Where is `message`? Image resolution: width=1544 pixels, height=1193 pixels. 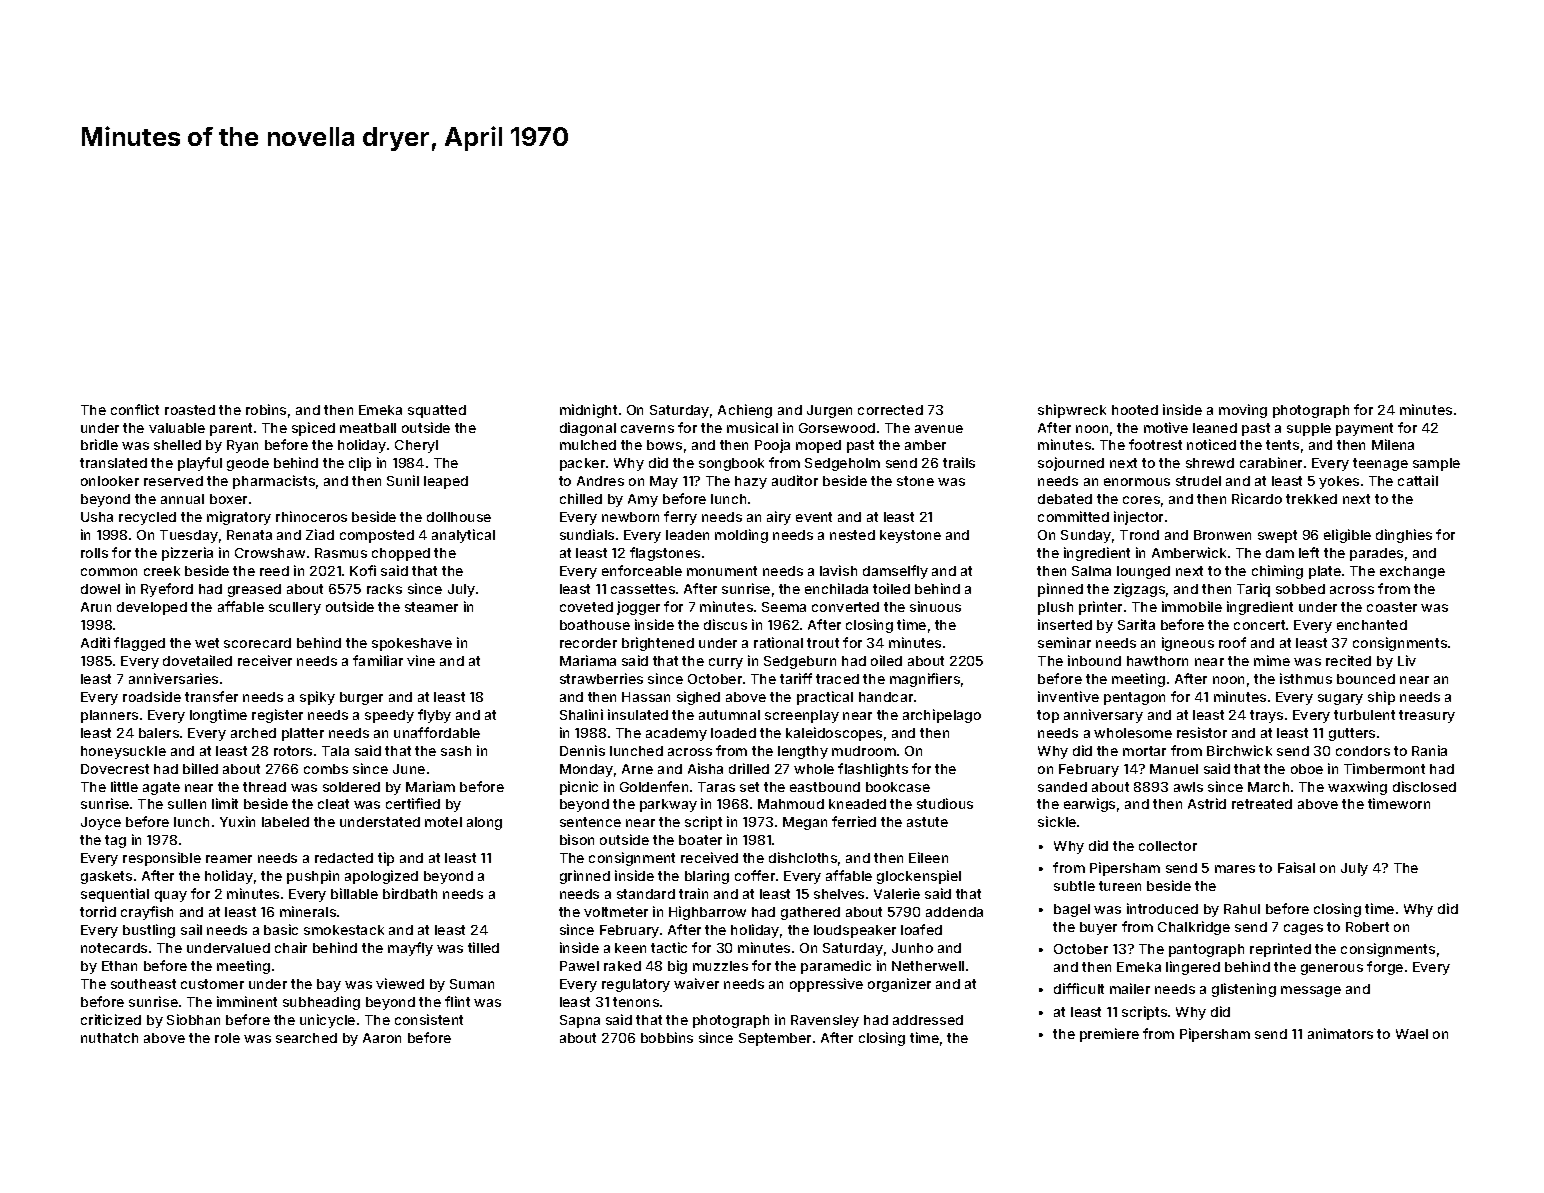
message is located at coordinates (1311, 991).
